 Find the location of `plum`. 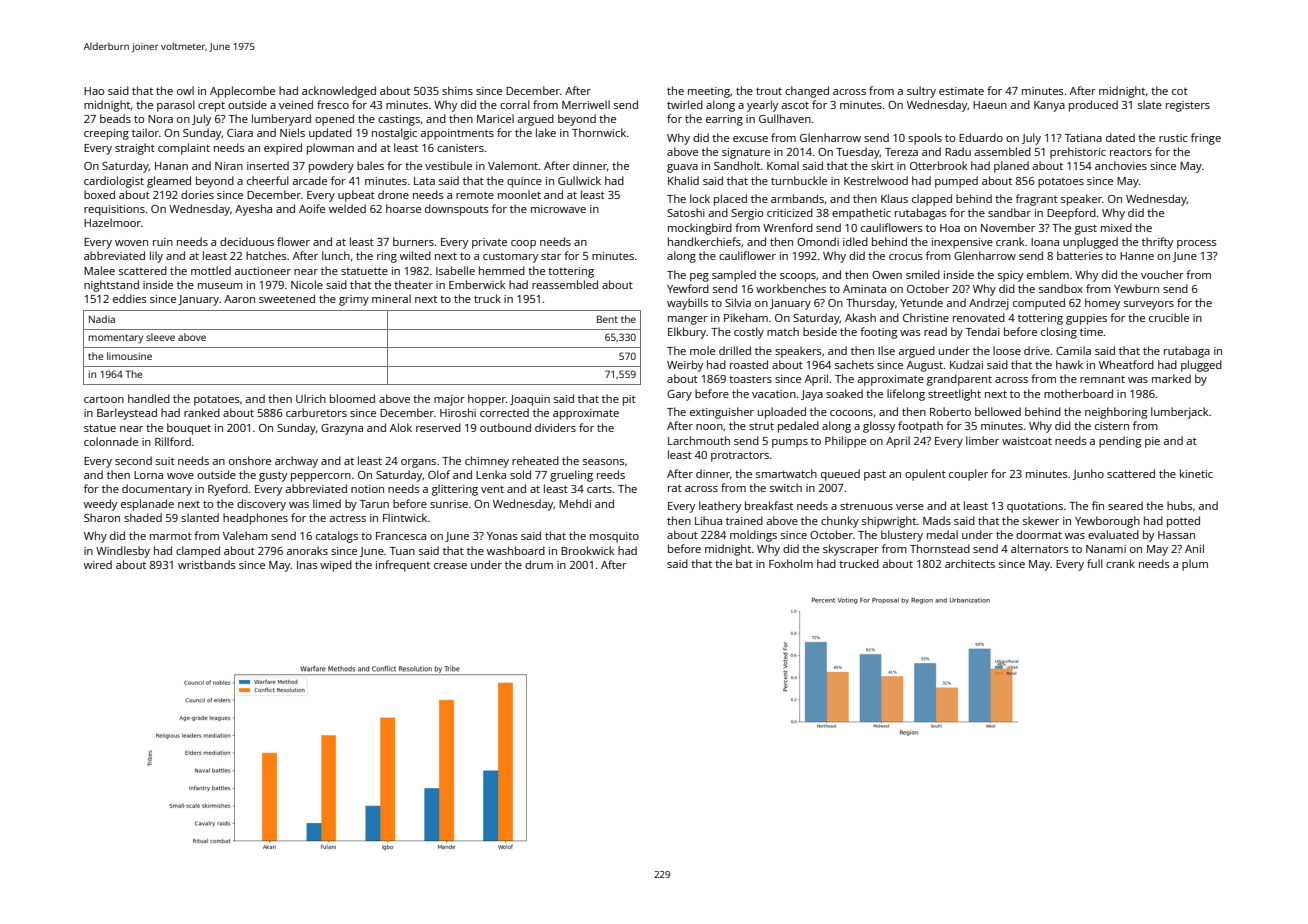

plum is located at coordinates (1195, 565).
